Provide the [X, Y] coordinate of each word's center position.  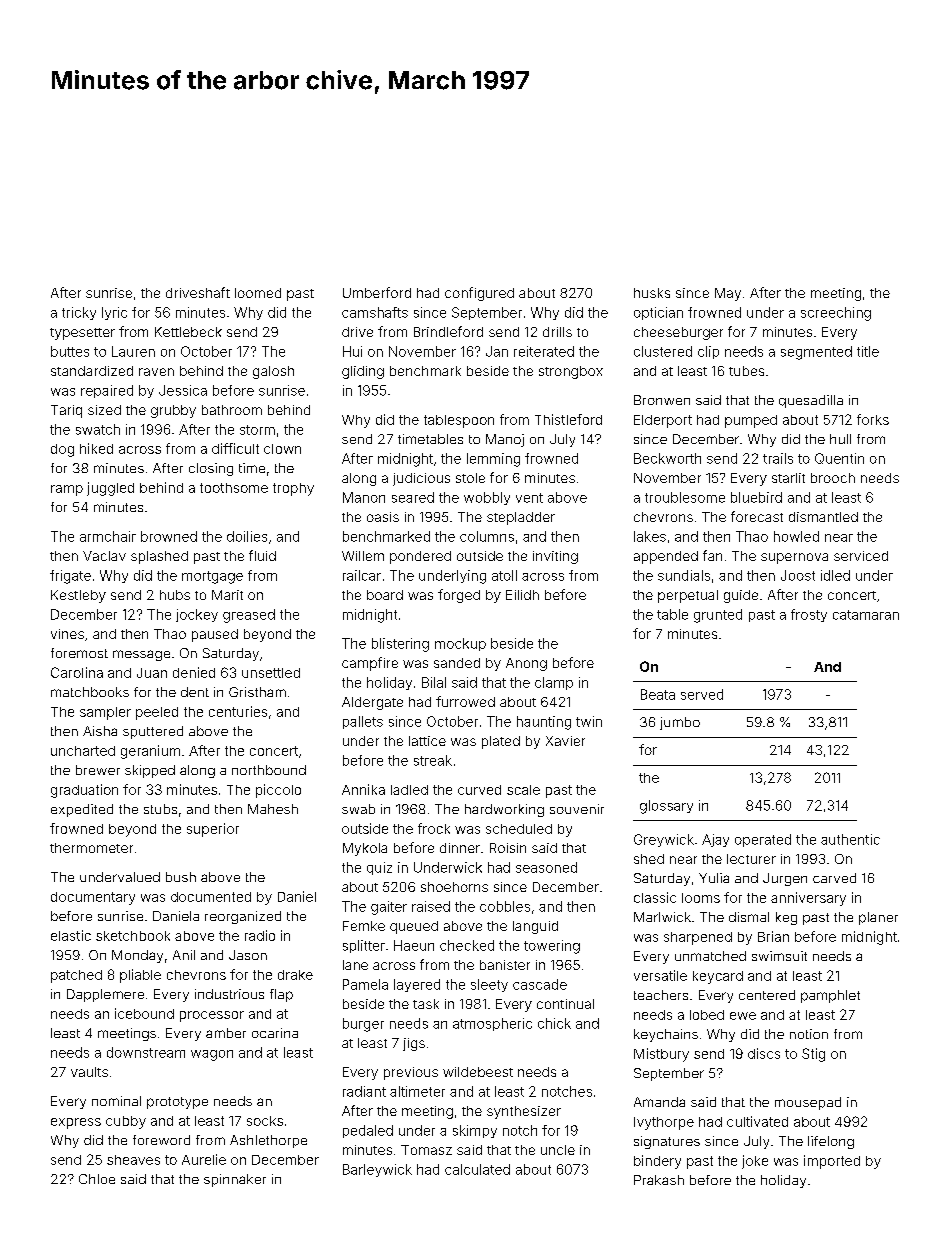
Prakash [659, 1180]
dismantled [823, 517]
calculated [477, 1169]
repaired [107, 391]
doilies [247, 536]
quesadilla [811, 401]
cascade [540, 984]
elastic [71, 935]
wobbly [487, 498]
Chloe [97, 1179]
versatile [660, 975]
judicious [421, 479]
